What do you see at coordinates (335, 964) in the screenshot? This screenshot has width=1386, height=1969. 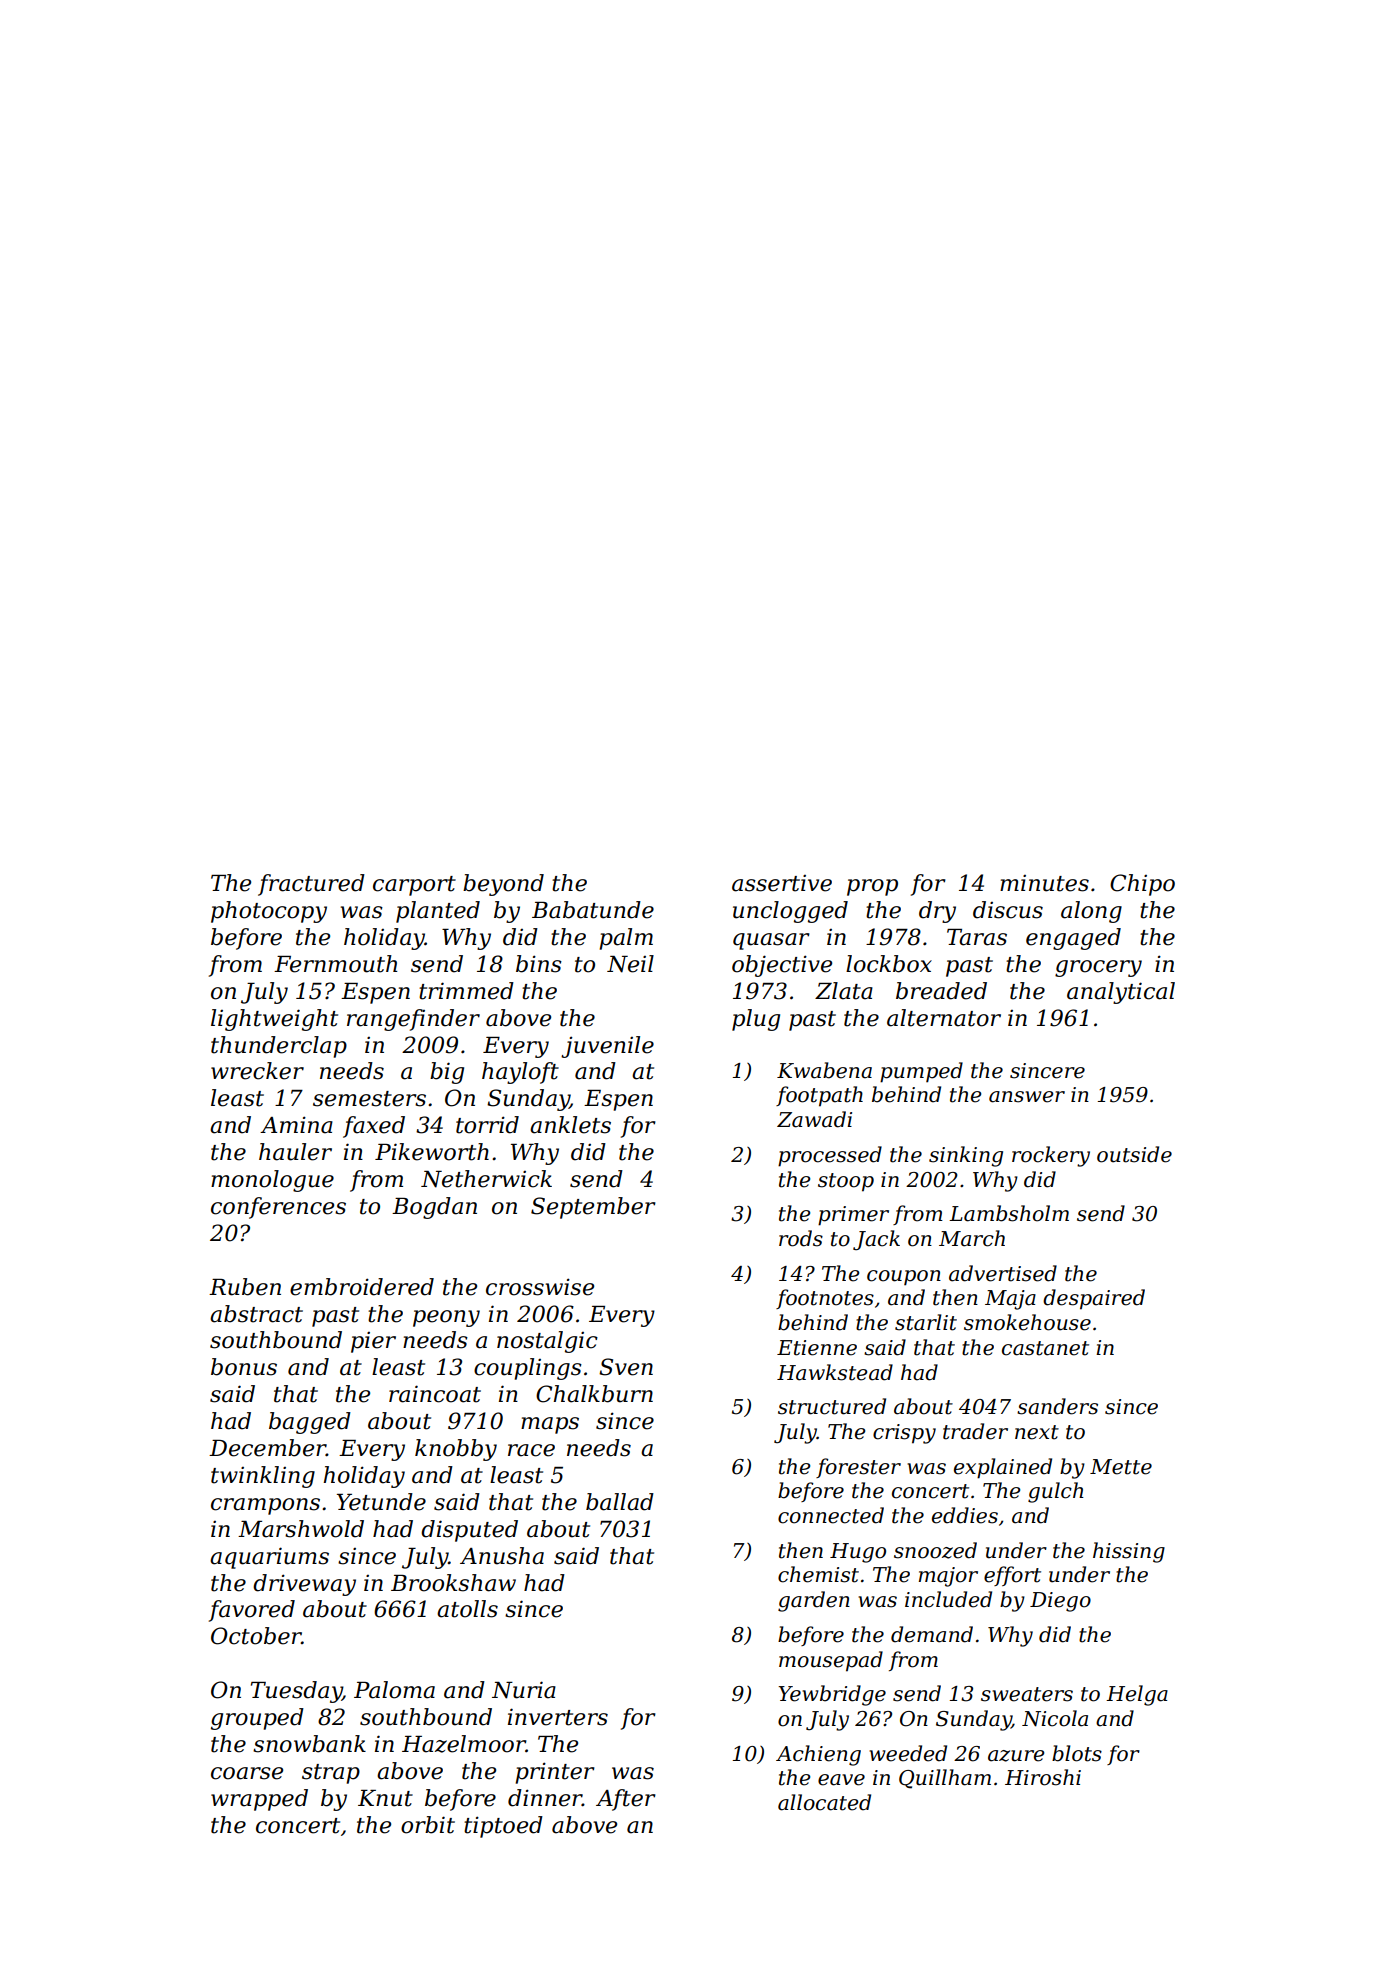 I see `Fernmouth` at bounding box center [335, 964].
